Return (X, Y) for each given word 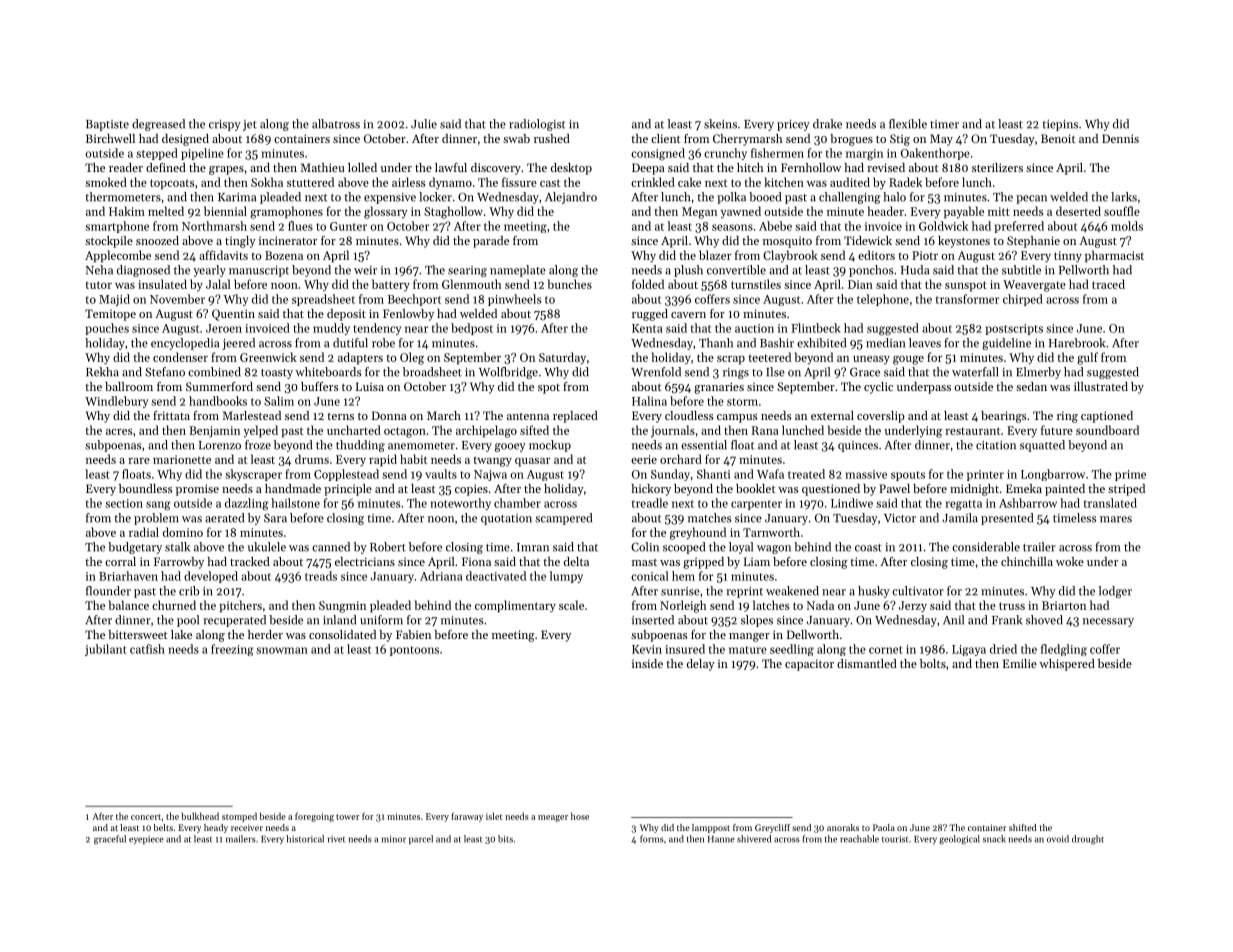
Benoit (1058, 138)
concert (146, 817)
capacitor (809, 665)
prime (1130, 475)
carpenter (756, 505)
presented (1007, 519)
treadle (650, 503)
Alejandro (571, 198)
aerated (224, 518)
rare (139, 461)
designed (185, 140)
